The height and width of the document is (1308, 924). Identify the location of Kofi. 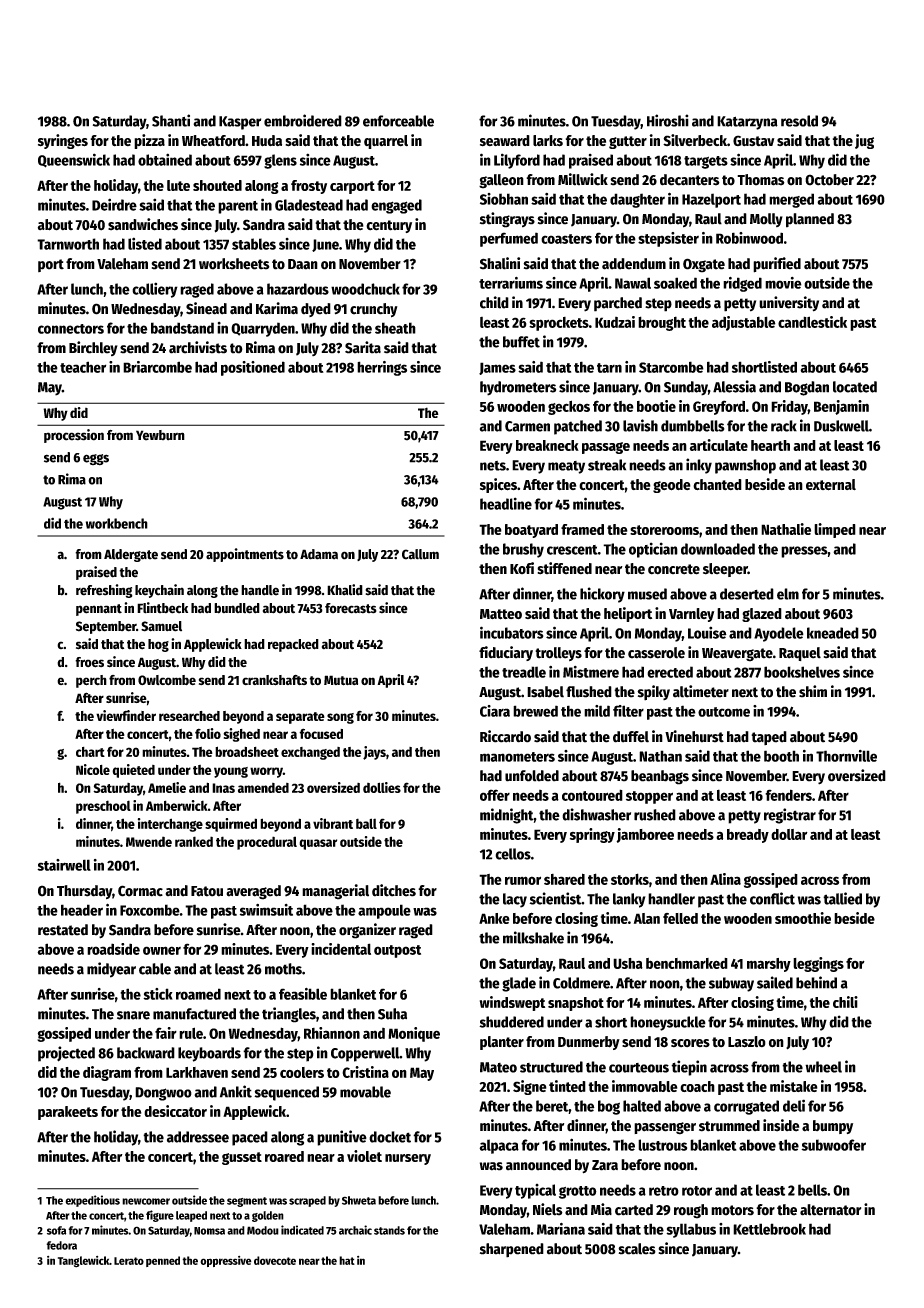
(522, 568).
